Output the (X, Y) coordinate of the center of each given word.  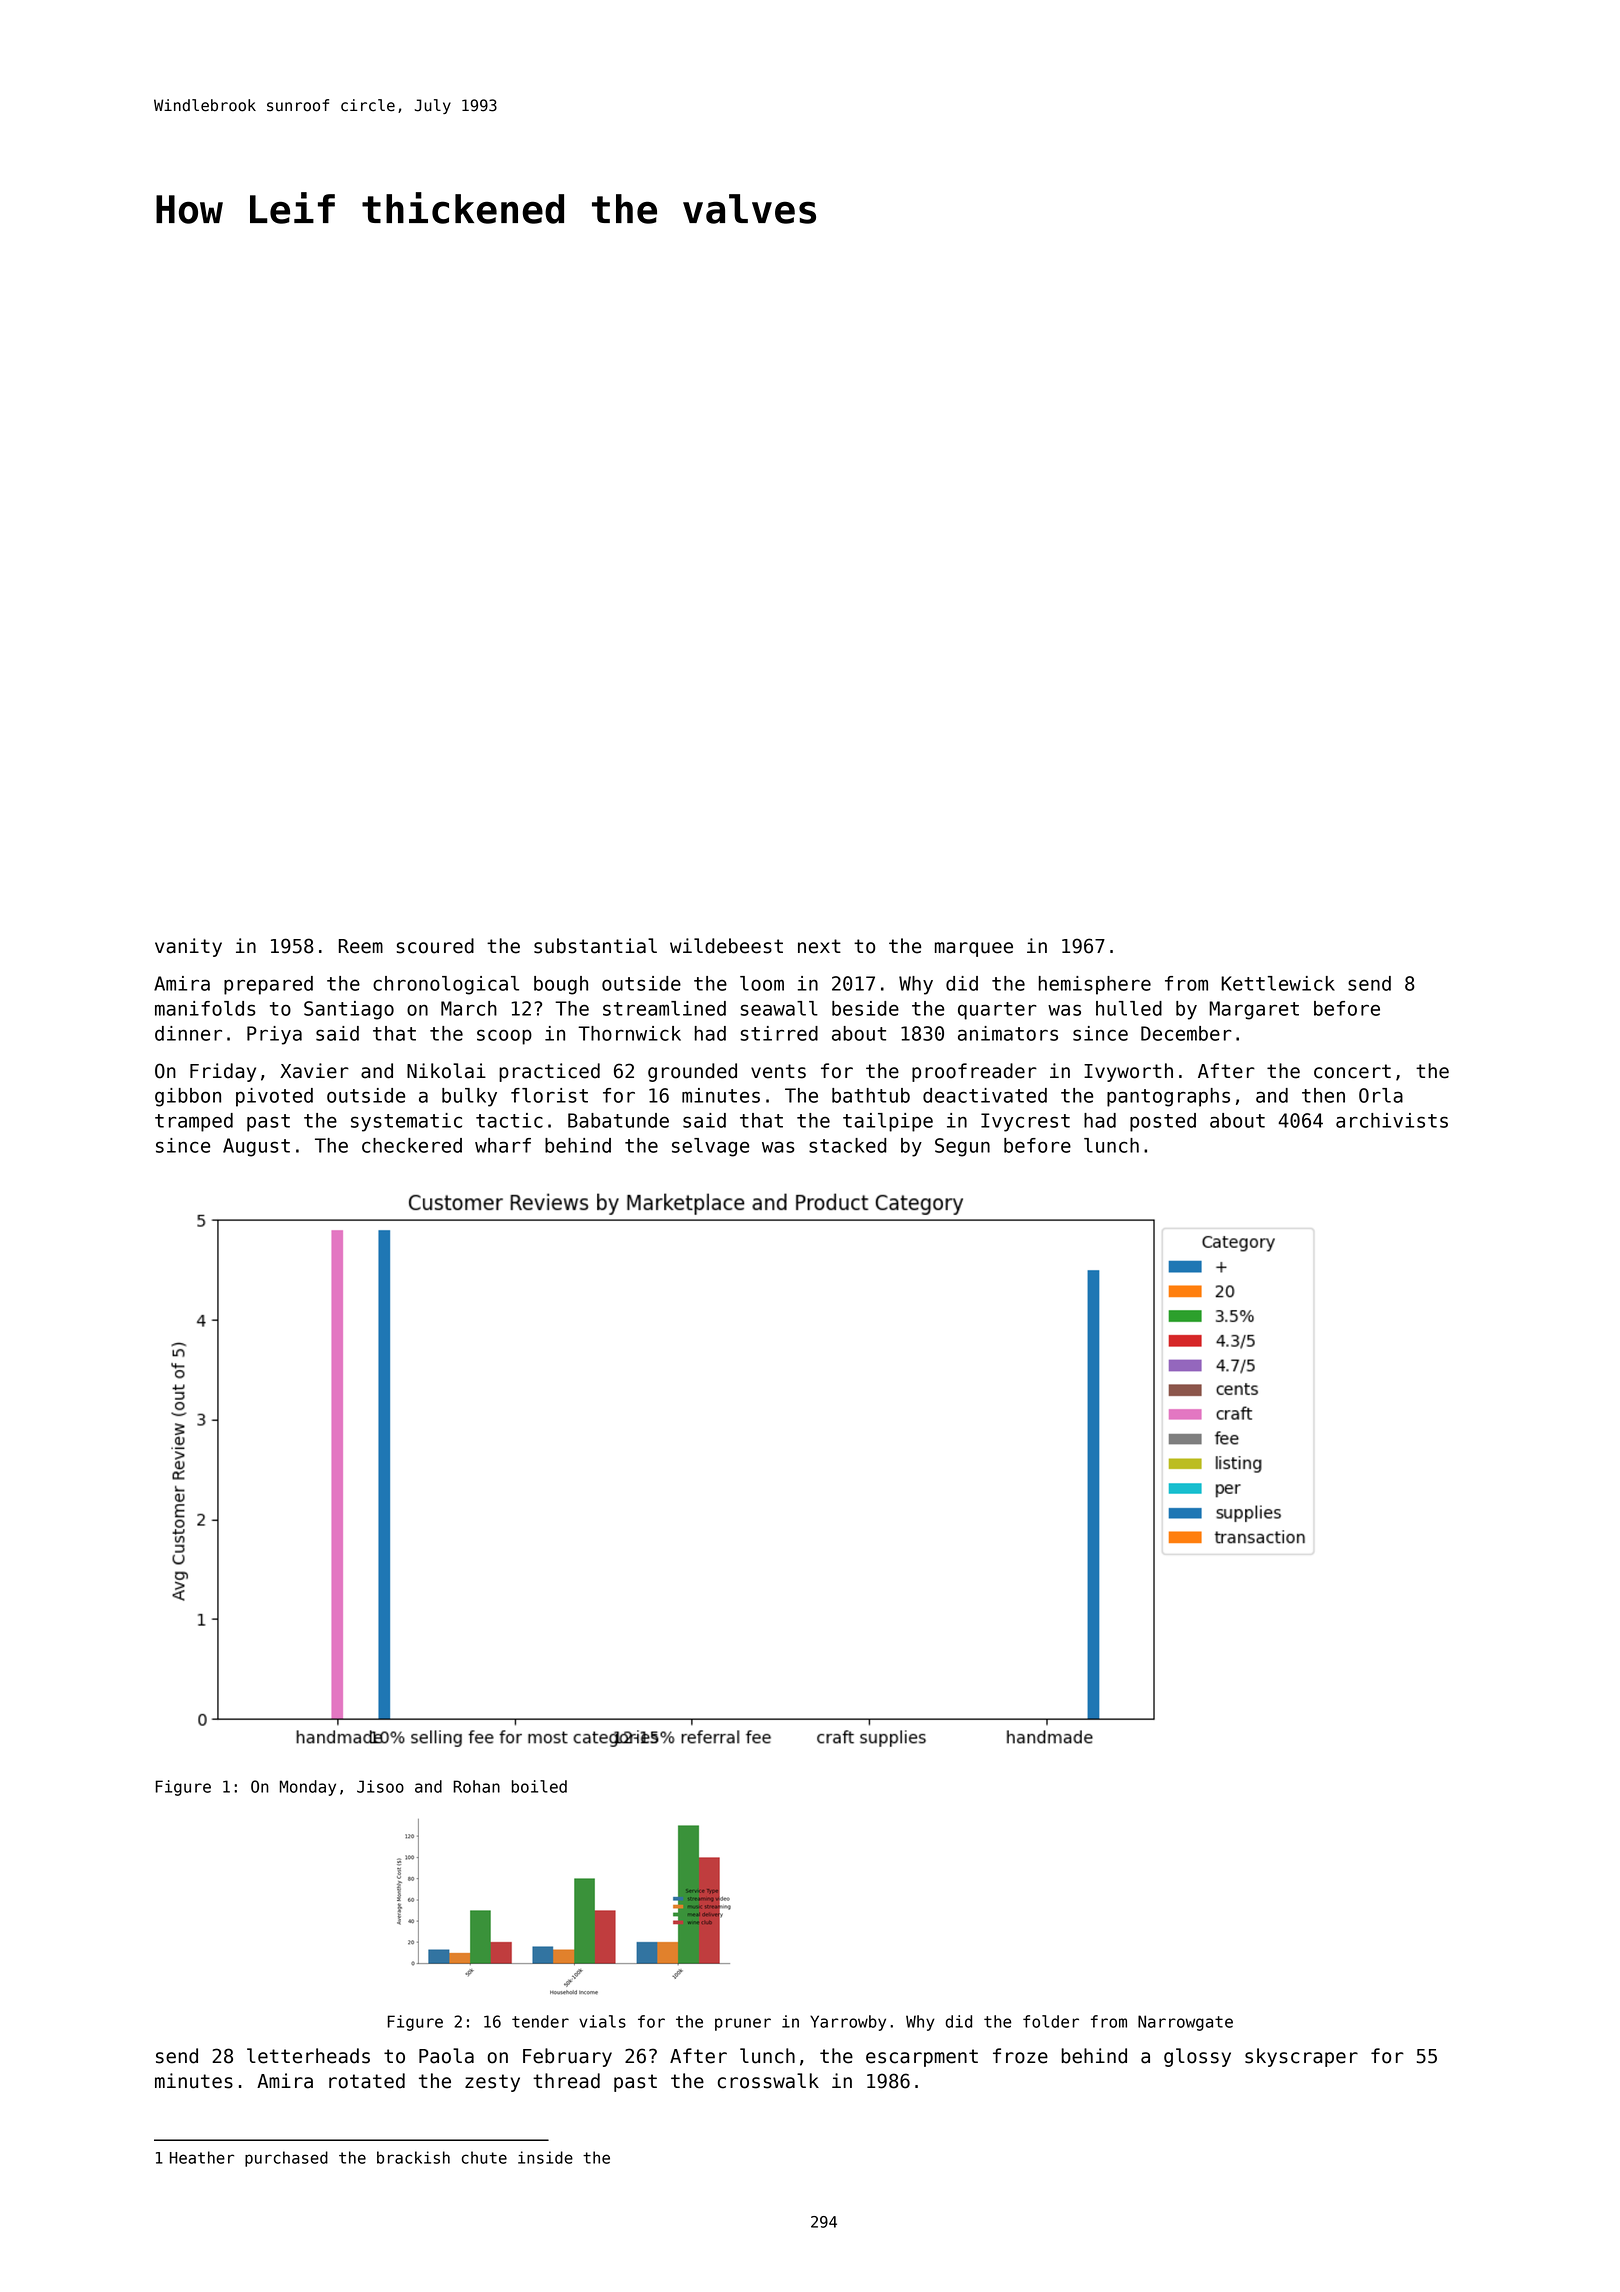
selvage (710, 1147)
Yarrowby (848, 2023)
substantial (595, 946)
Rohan (476, 1786)
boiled (539, 1786)
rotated (367, 2081)
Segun (962, 1147)
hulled (1129, 1008)
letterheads (308, 2056)
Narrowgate (1185, 2023)
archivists (1392, 1120)
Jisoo (380, 1786)
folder (1051, 2021)
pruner (743, 2024)
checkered (412, 1145)
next (819, 946)
